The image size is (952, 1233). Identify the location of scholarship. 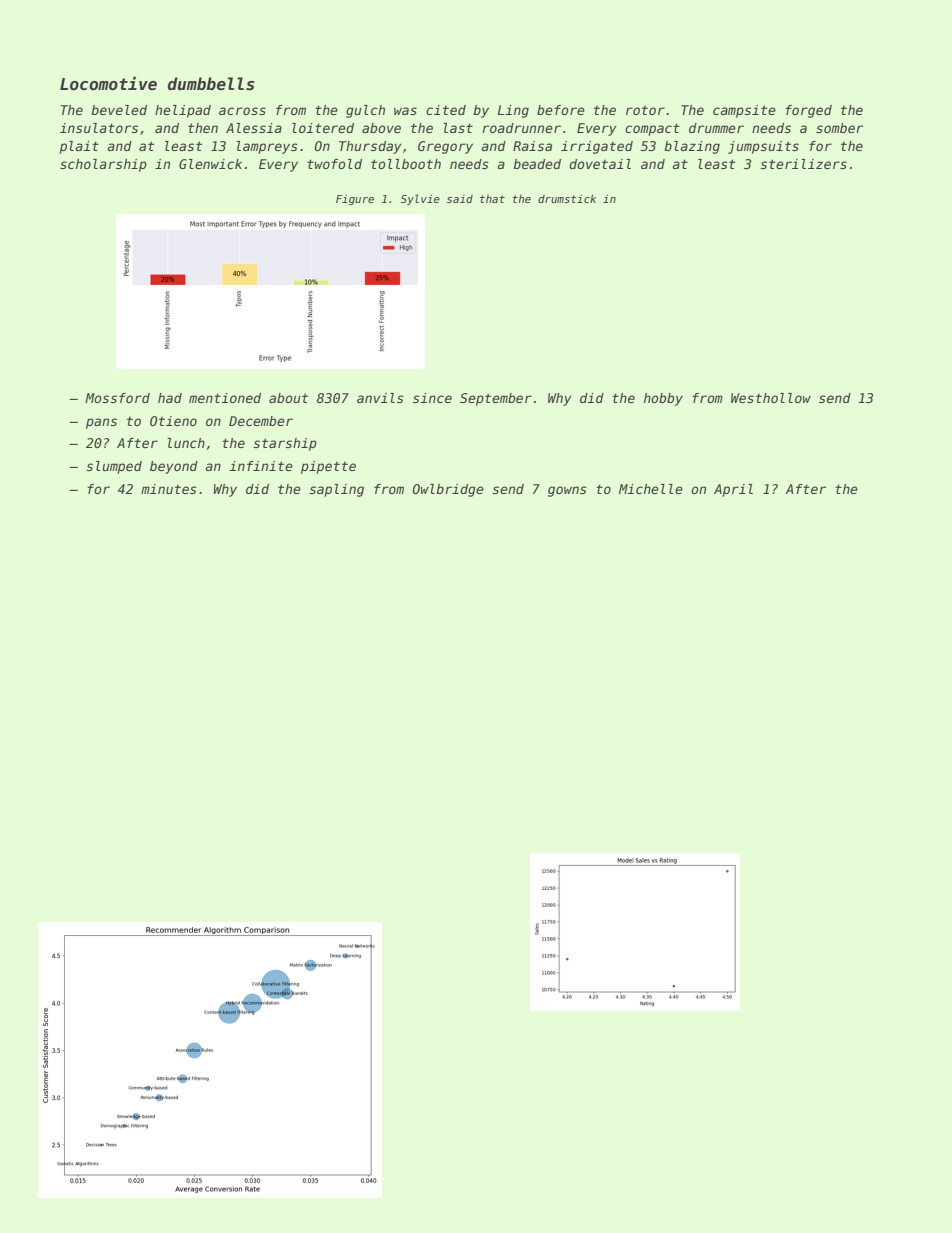
(103, 165).
